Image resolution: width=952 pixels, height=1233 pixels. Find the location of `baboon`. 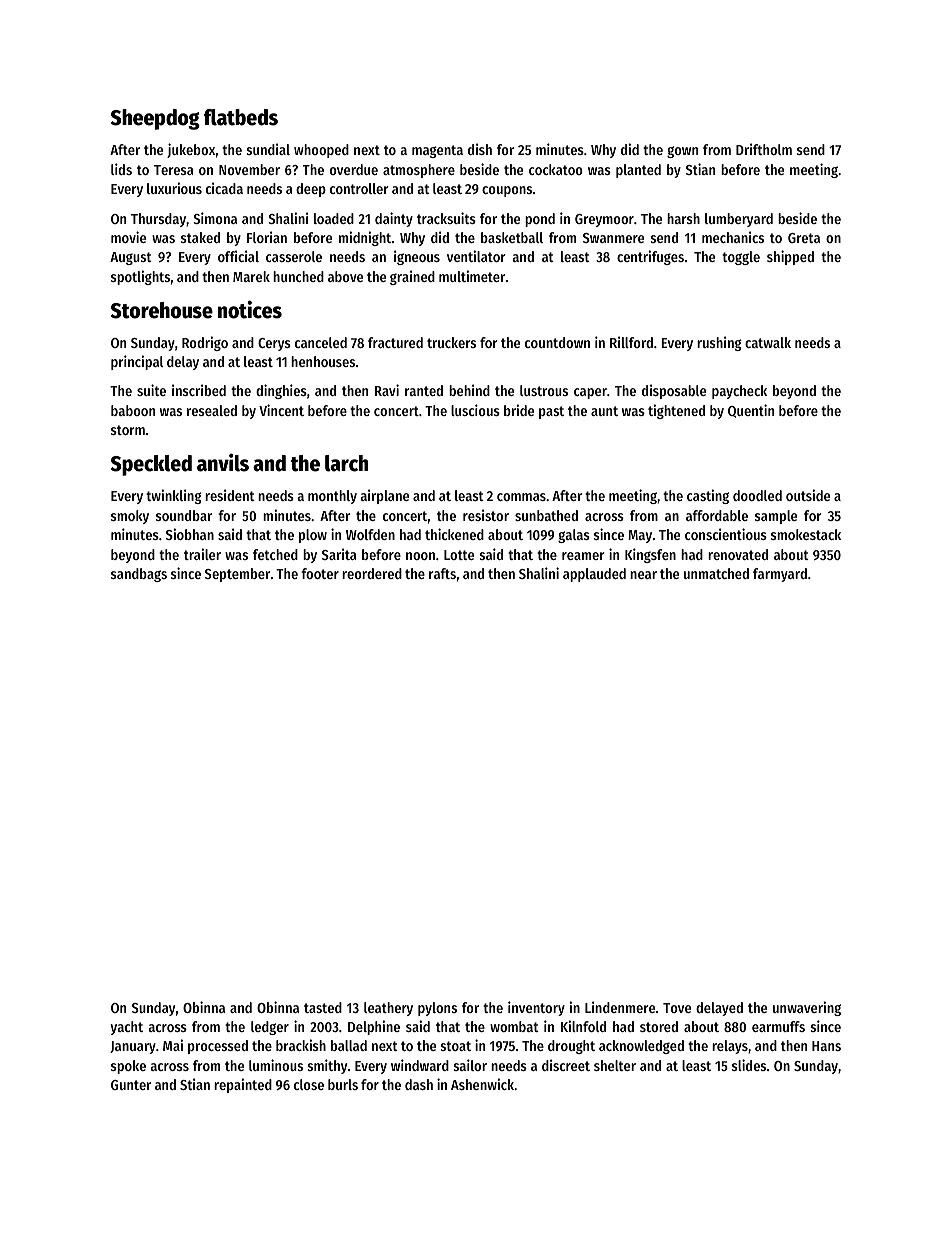

baboon is located at coordinates (133, 410).
